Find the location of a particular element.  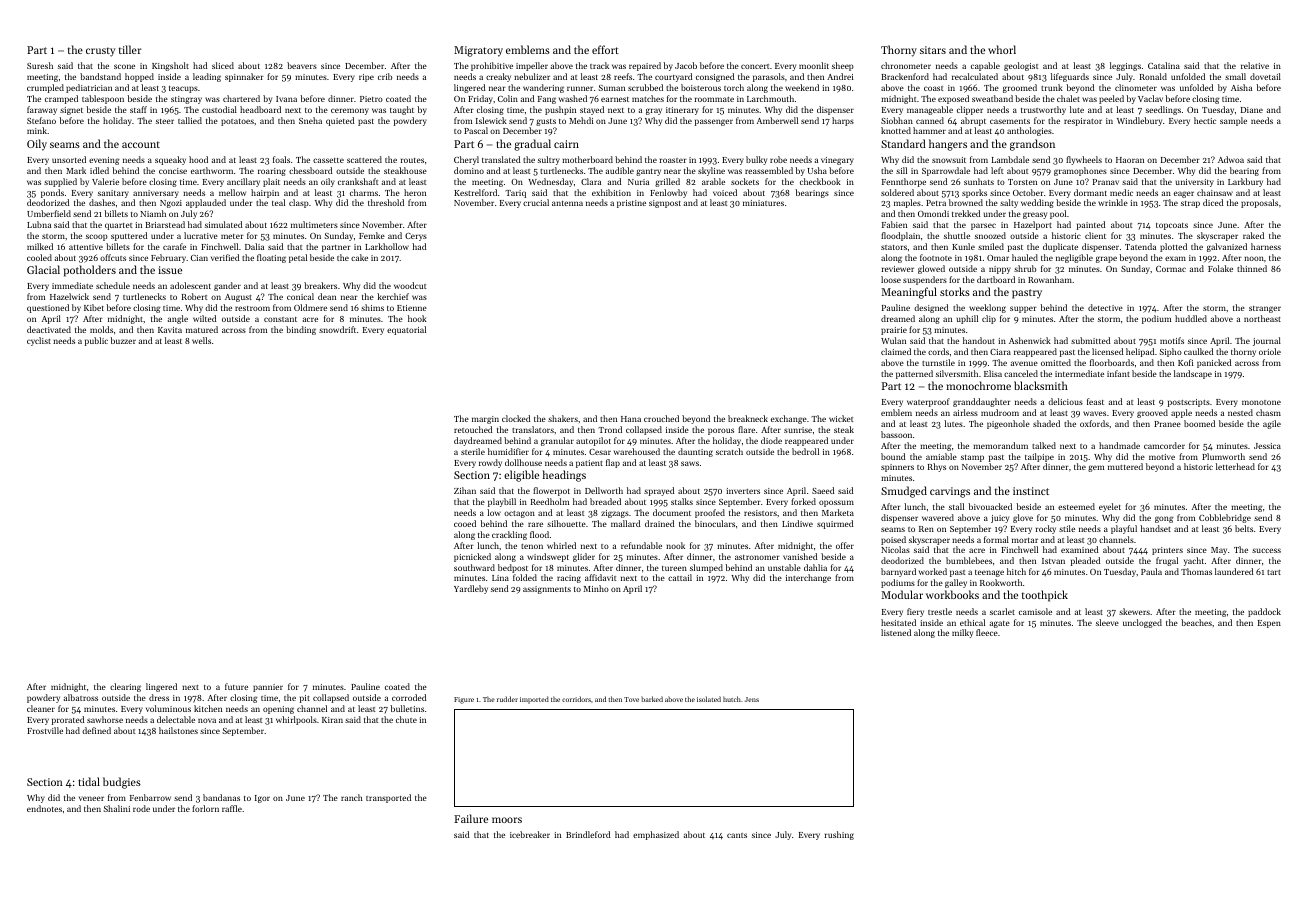

whorl is located at coordinates (1002, 49).
